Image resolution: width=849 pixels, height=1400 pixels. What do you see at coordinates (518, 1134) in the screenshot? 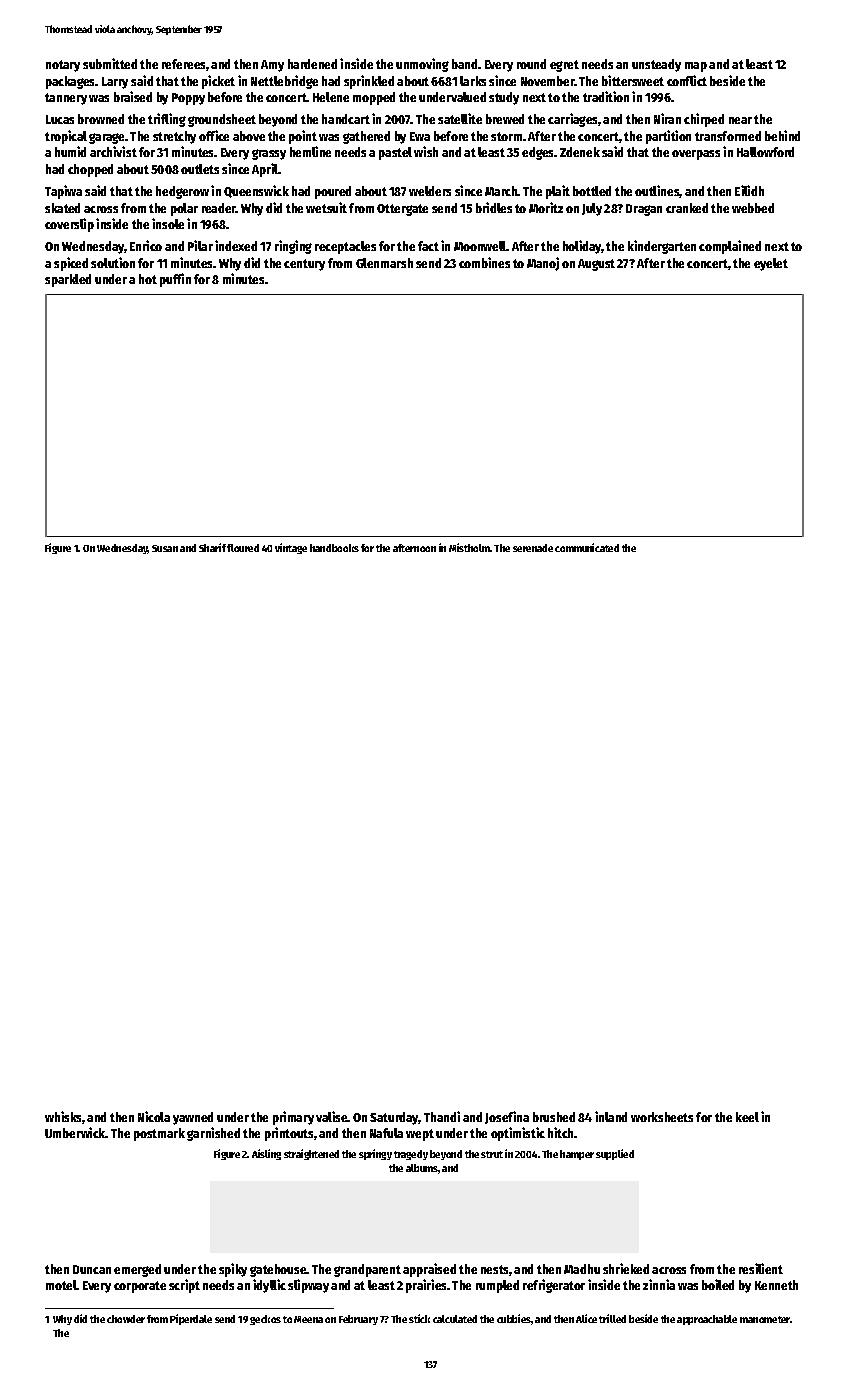
I see `optimistic` at bounding box center [518, 1134].
